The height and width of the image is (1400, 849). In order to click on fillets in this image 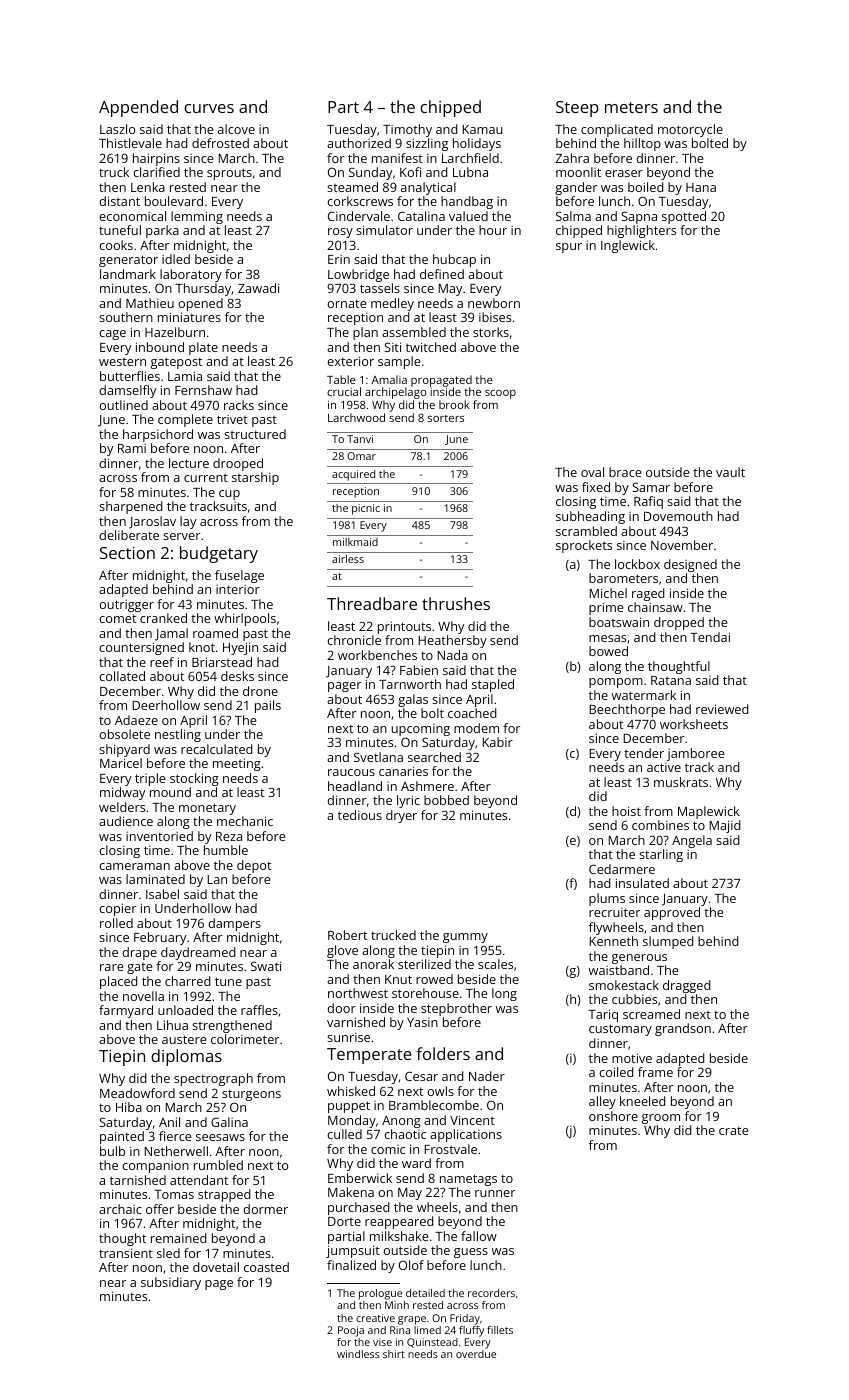, I will do `click(500, 1330)`.
